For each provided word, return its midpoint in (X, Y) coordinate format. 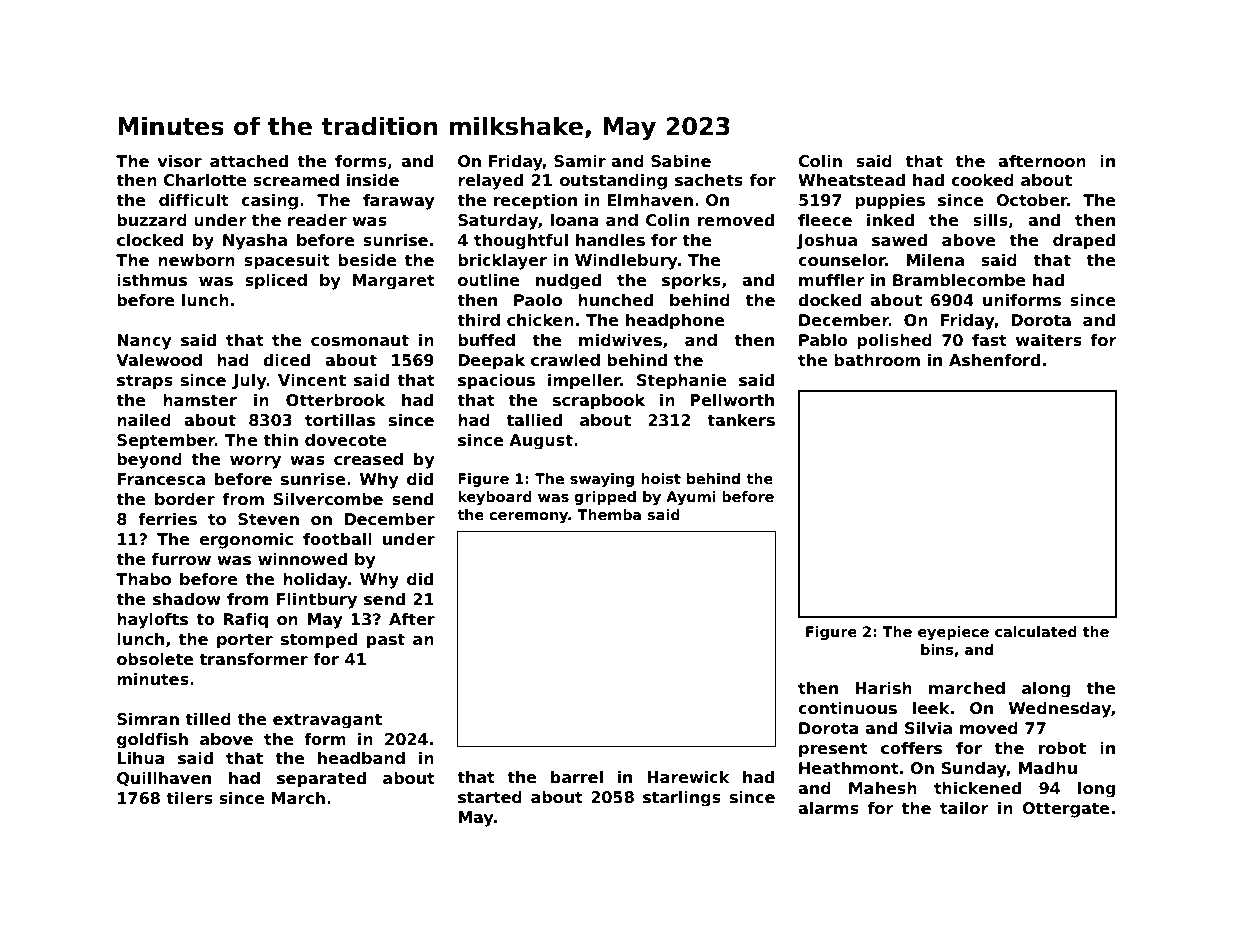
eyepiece (953, 633)
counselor (842, 260)
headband (361, 758)
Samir (580, 161)
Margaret (394, 282)
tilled (208, 719)
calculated (1036, 631)
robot (1062, 748)
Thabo (143, 579)
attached (249, 161)
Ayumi (691, 498)
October (1031, 200)
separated (321, 780)
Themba (609, 514)
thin (280, 440)
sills (990, 220)
